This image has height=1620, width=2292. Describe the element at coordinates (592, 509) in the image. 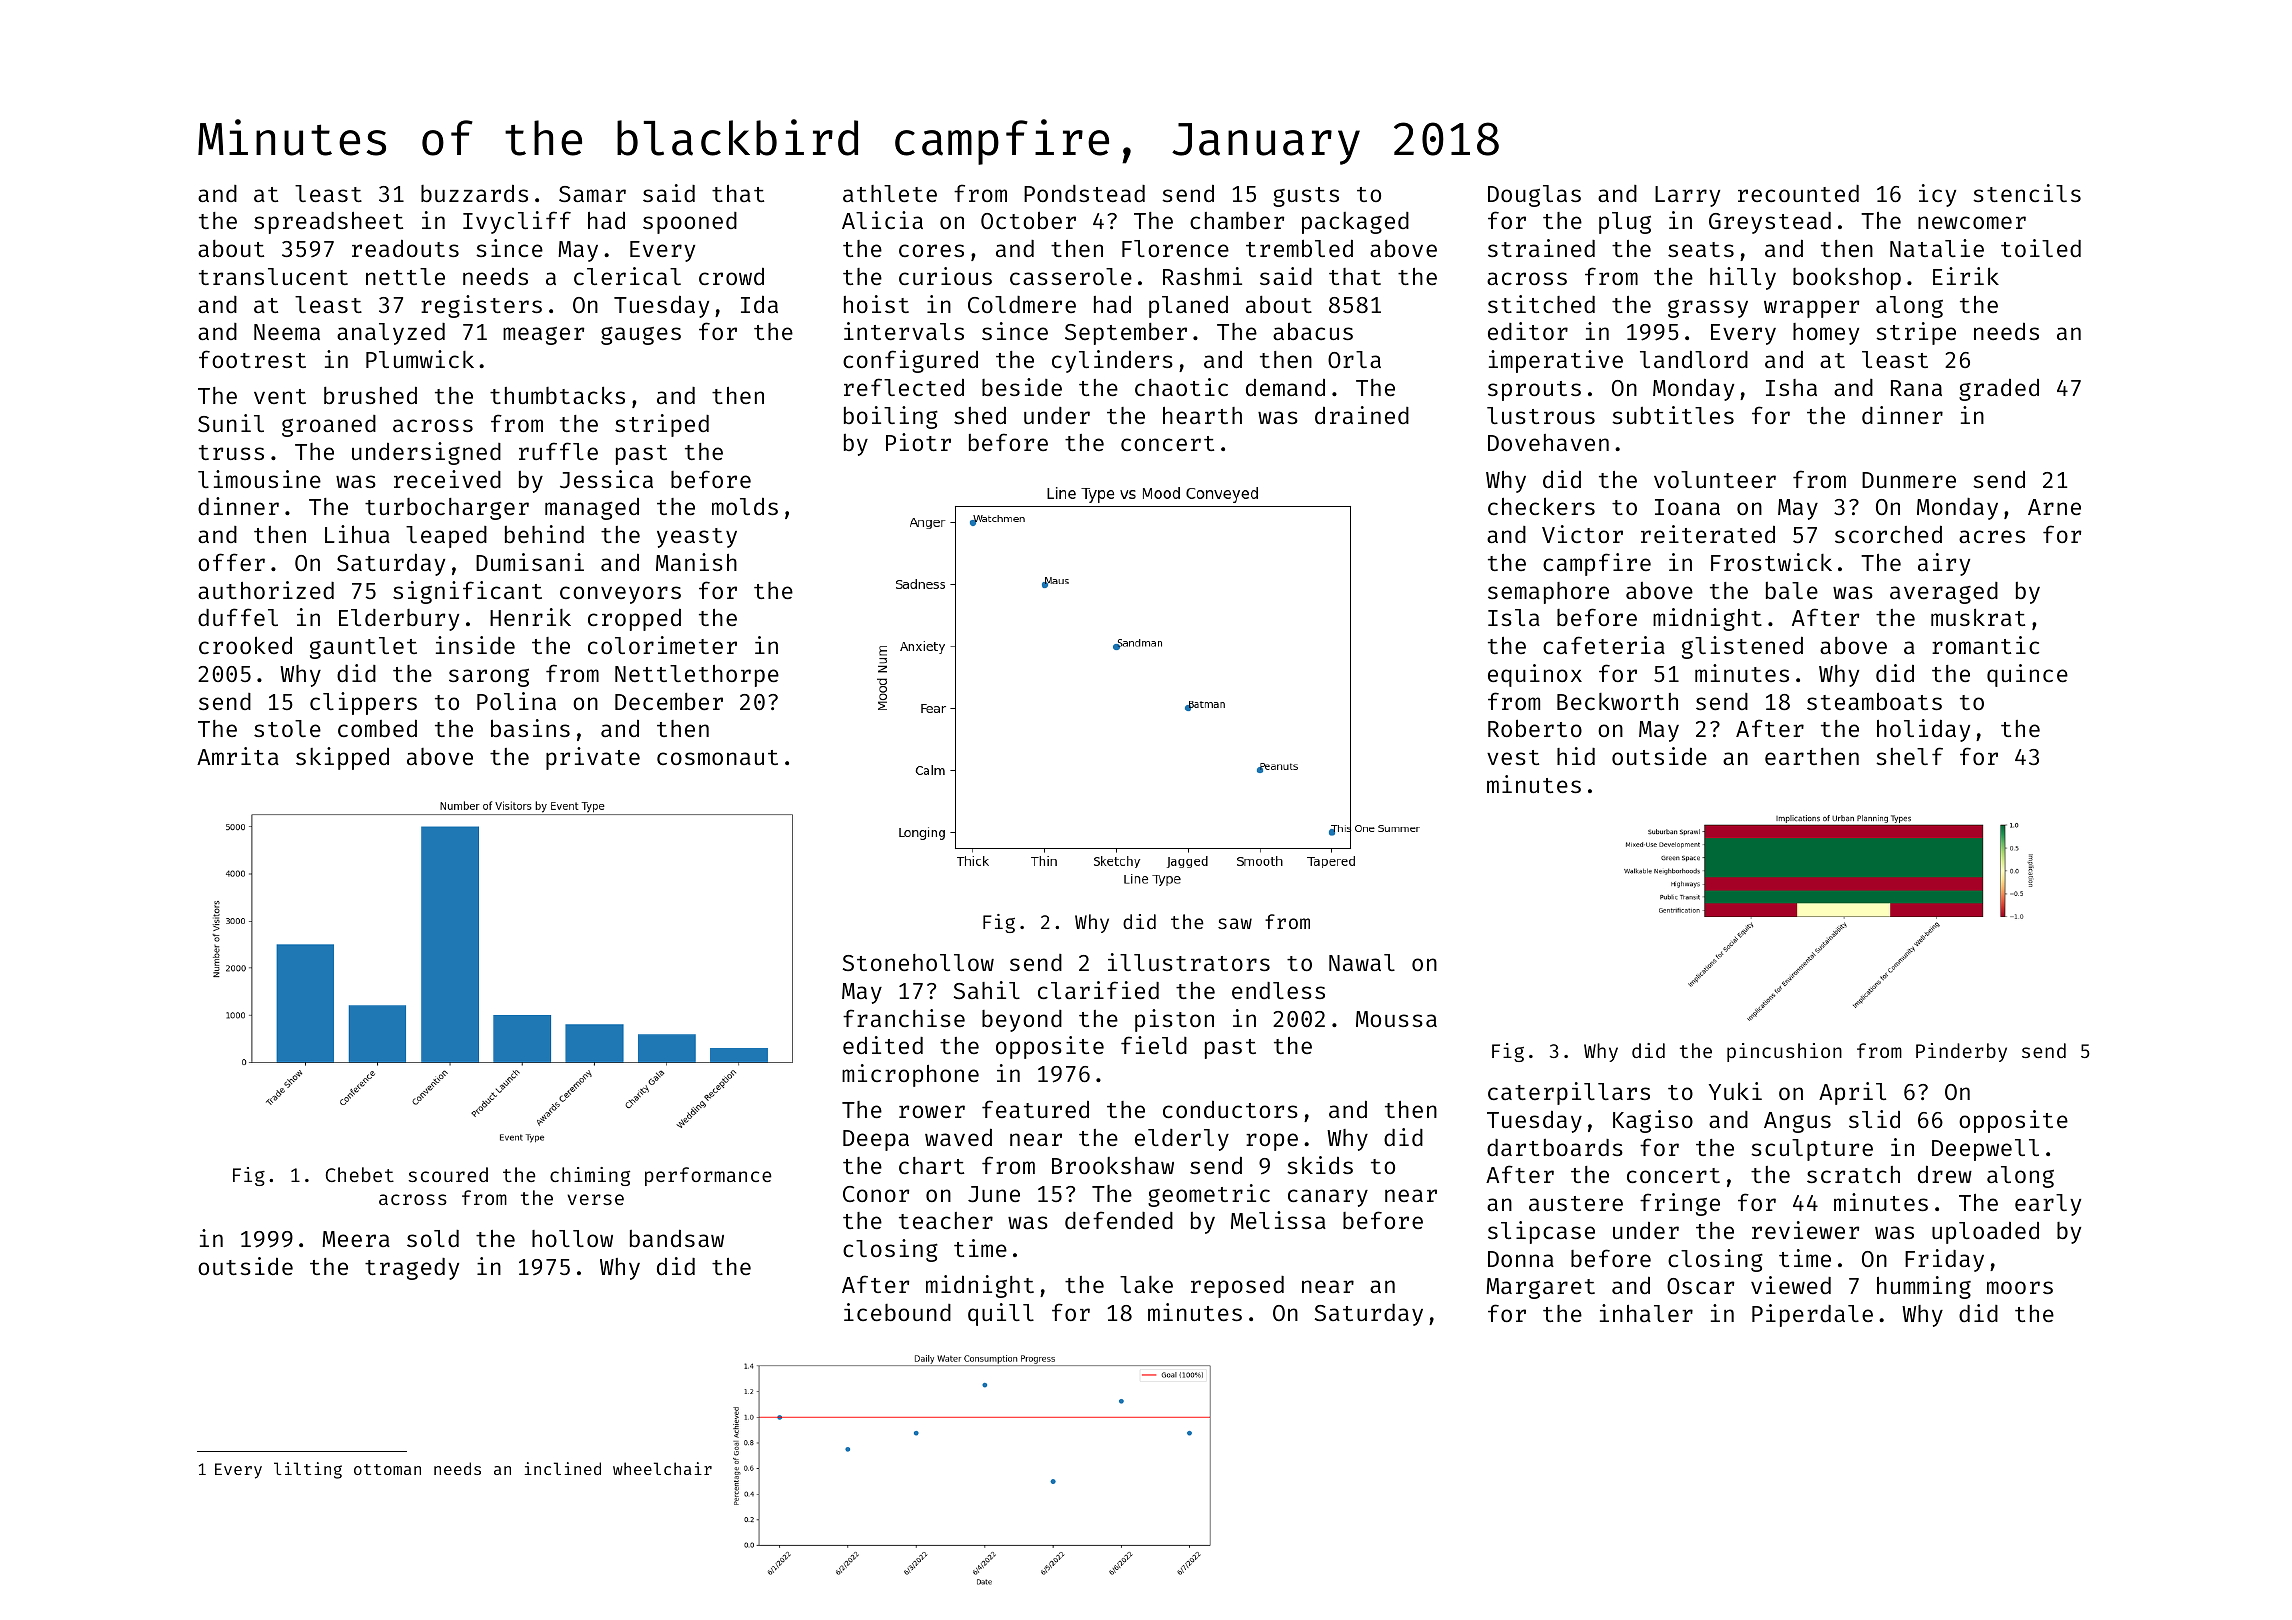

I see `managed` at that location.
